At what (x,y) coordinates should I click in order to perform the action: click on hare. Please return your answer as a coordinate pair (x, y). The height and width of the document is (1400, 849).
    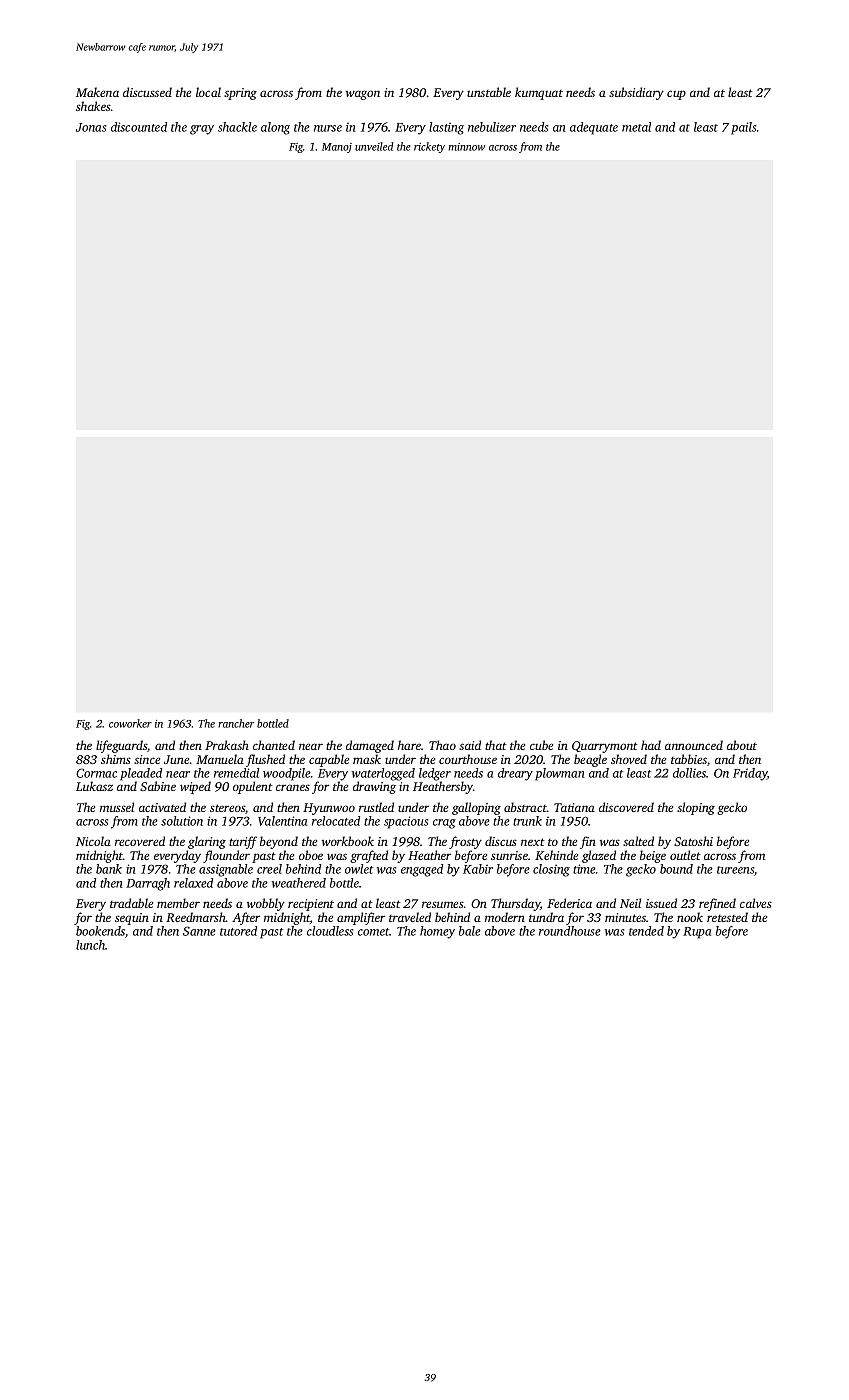
    Looking at the image, I should click on (409, 745).
